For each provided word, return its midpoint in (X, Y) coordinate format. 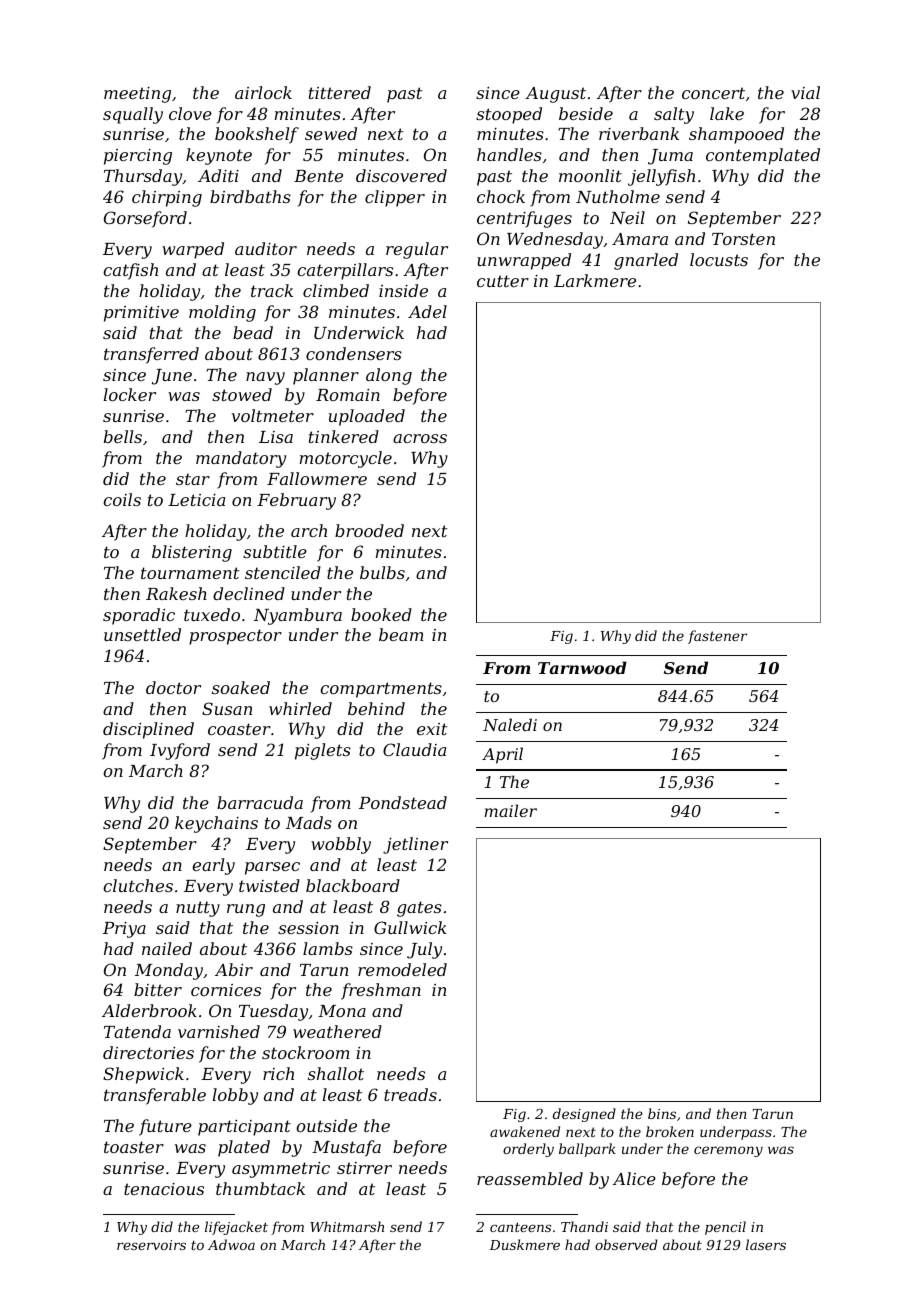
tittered (340, 92)
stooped (509, 115)
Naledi (510, 724)
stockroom (306, 1052)
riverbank (639, 133)
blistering (192, 553)
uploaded (367, 417)
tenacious (164, 1189)
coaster (239, 729)
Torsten (743, 239)
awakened (525, 1131)
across (420, 438)
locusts (719, 259)
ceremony (728, 1151)
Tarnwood (582, 667)
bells (123, 436)
